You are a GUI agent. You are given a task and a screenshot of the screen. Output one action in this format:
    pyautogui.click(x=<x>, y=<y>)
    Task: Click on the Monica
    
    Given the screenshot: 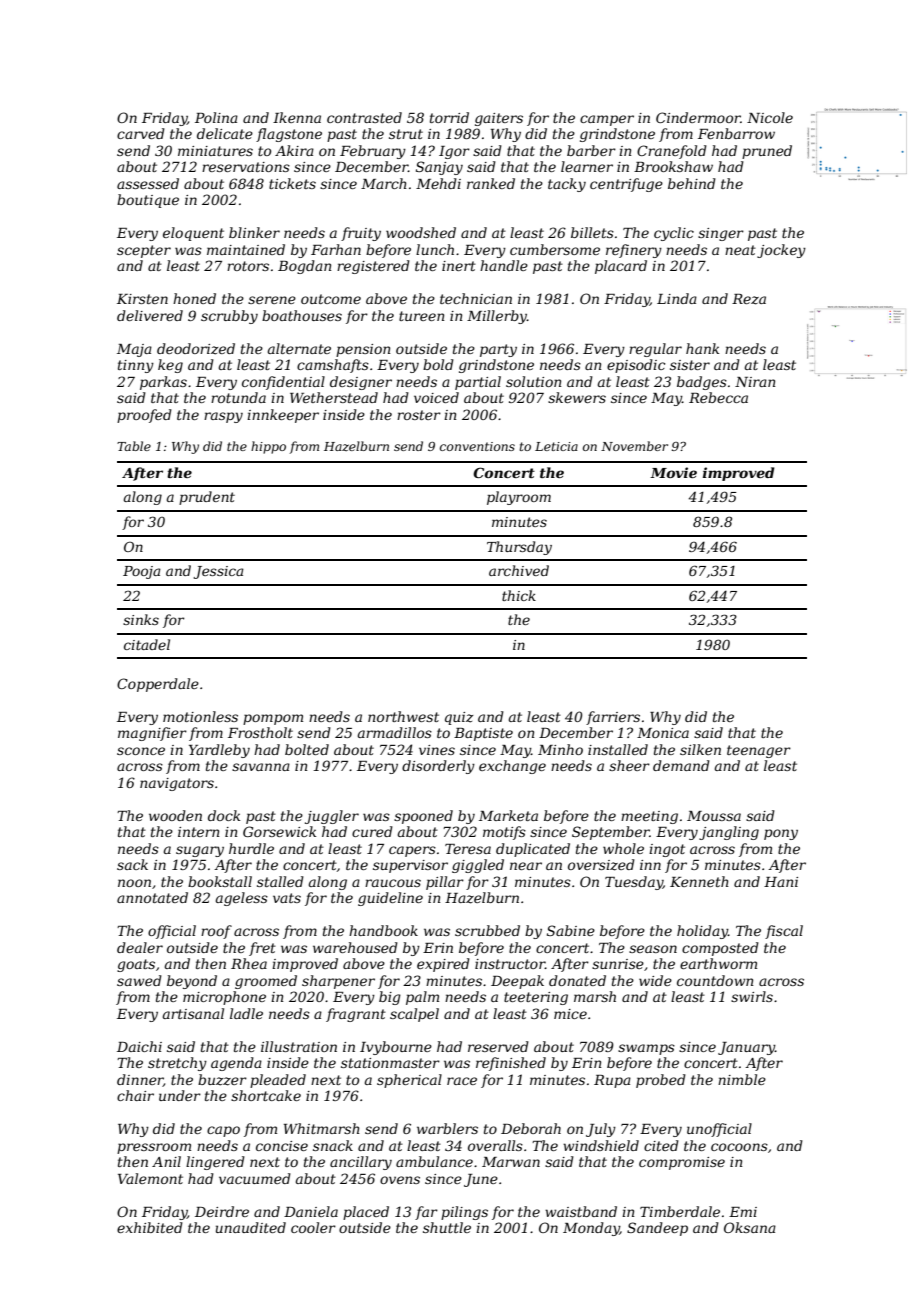 What is the action you would take?
    pyautogui.click(x=663, y=733)
